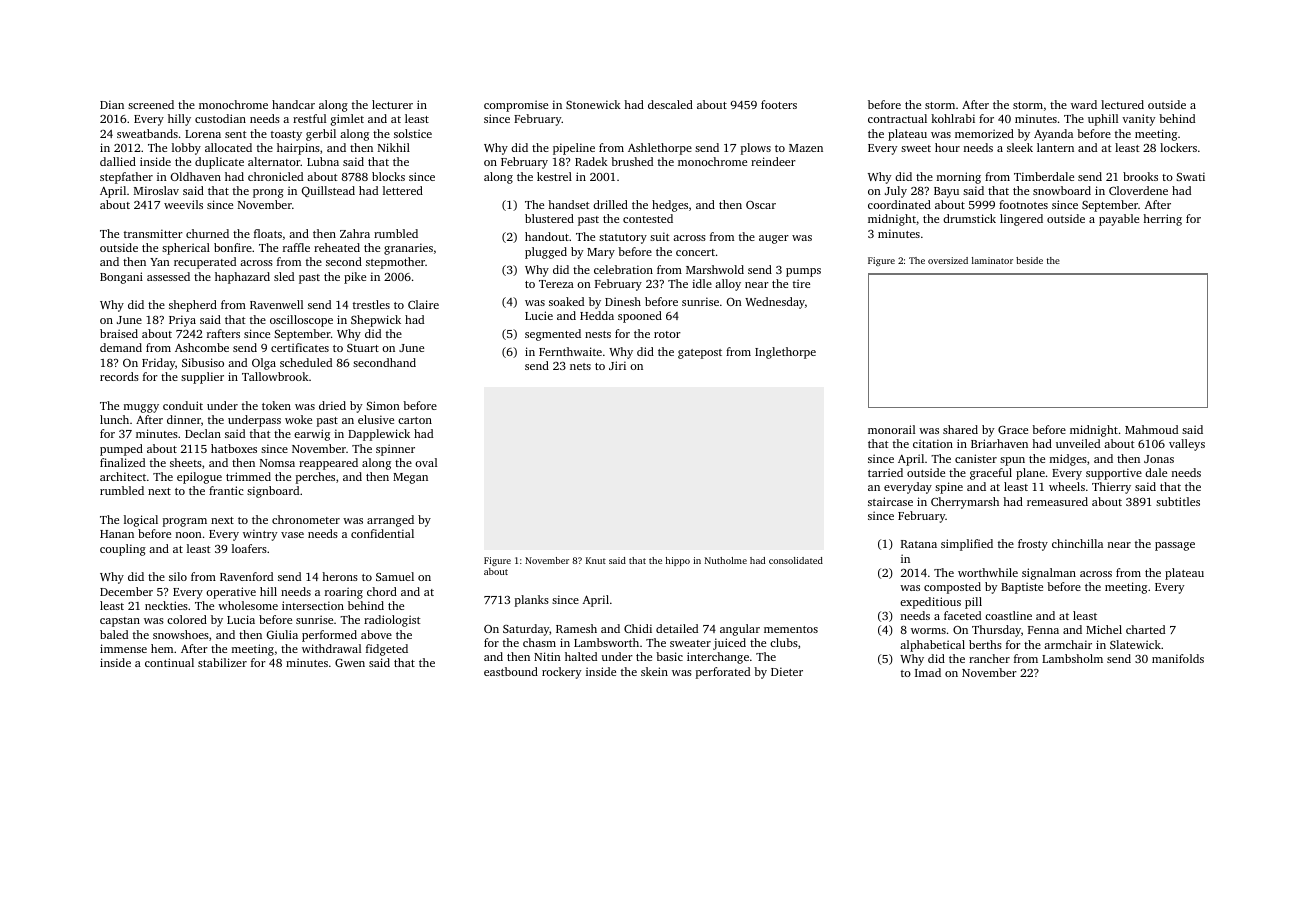 The height and width of the document is (924, 1308). I want to click on screened, so click(151, 104).
